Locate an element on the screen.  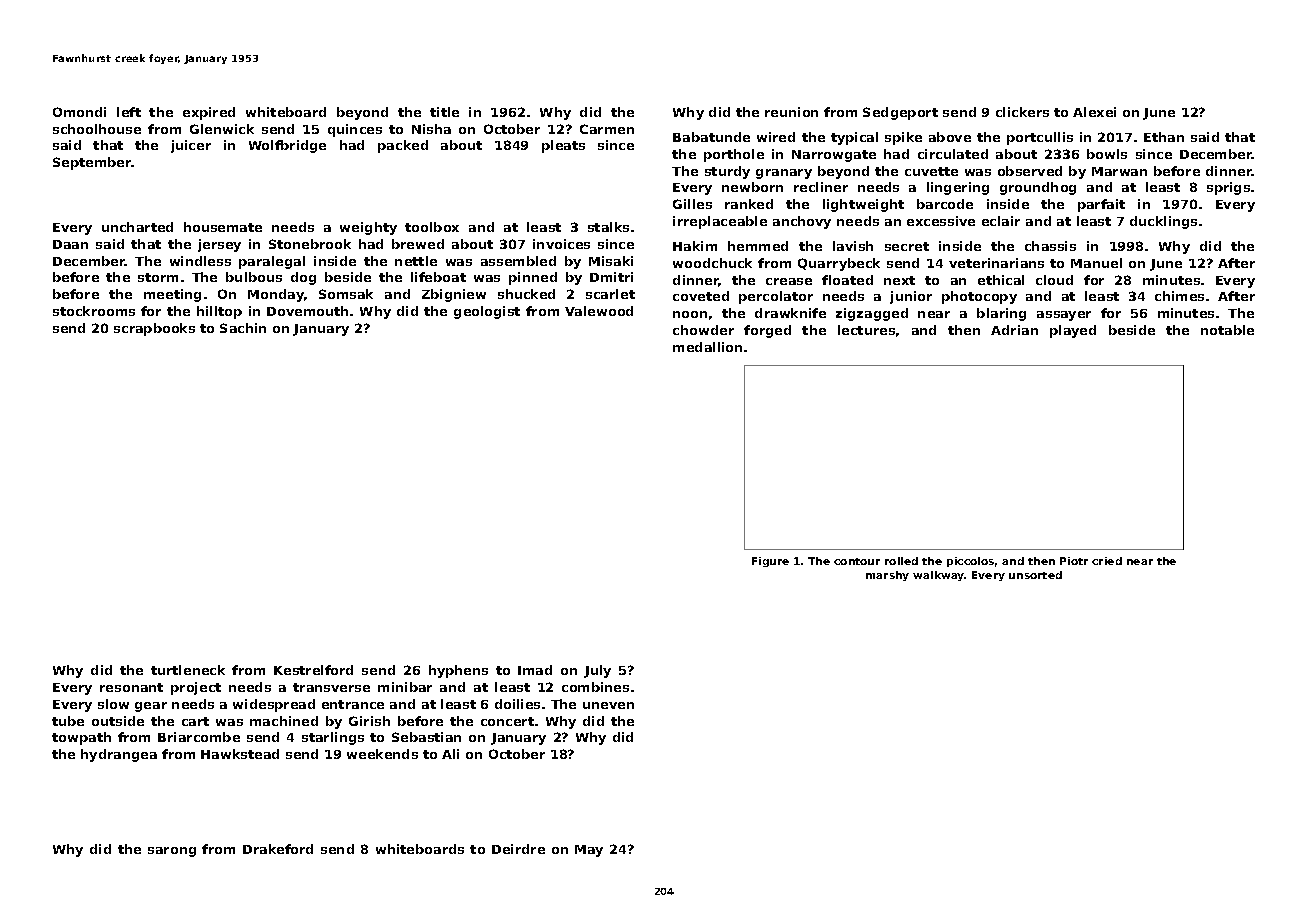
Figure is located at coordinates (770, 562).
